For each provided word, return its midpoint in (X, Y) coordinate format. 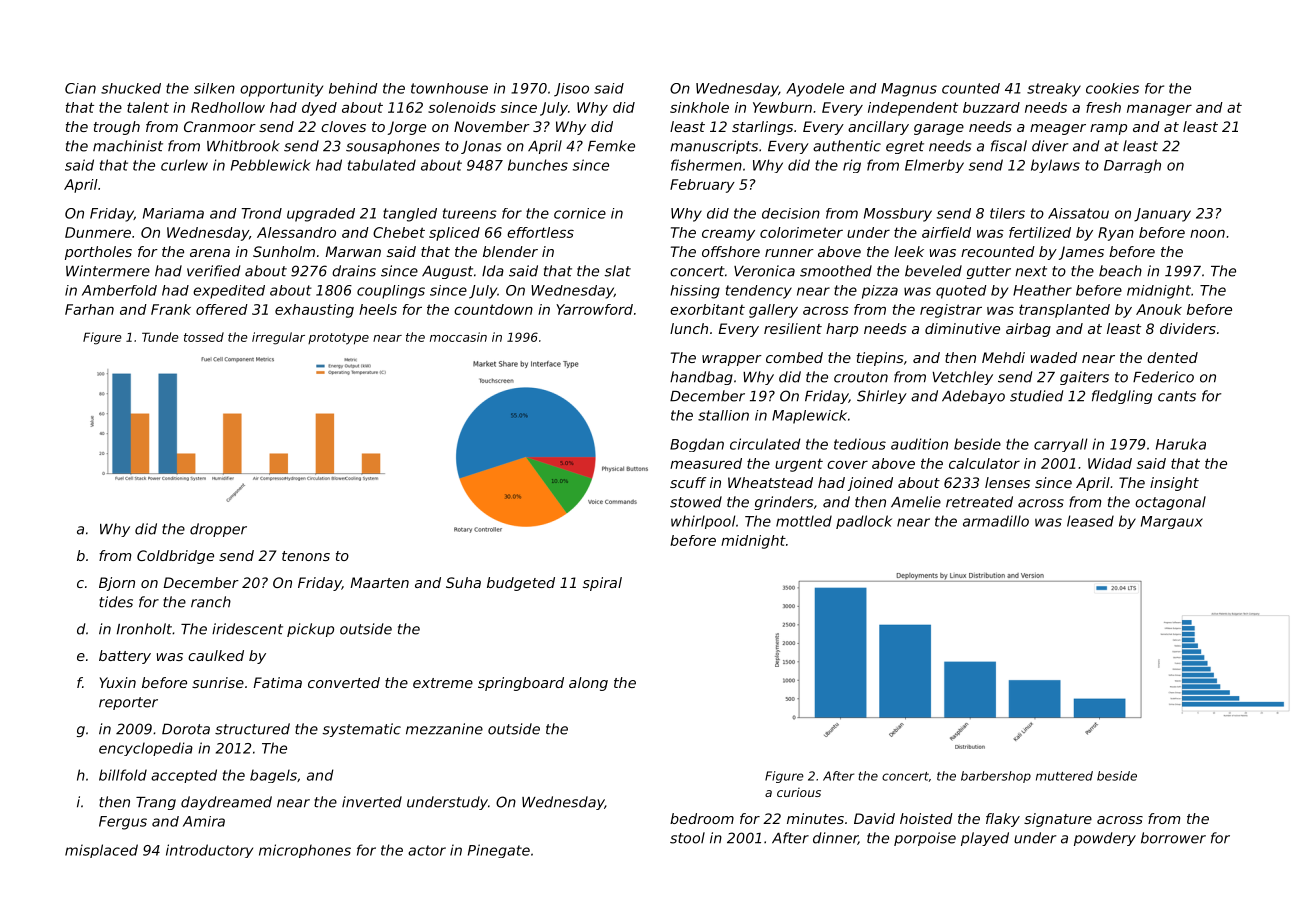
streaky (1054, 90)
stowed (696, 502)
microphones (305, 851)
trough (117, 128)
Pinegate (499, 851)
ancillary (878, 128)
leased (1090, 521)
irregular (278, 338)
